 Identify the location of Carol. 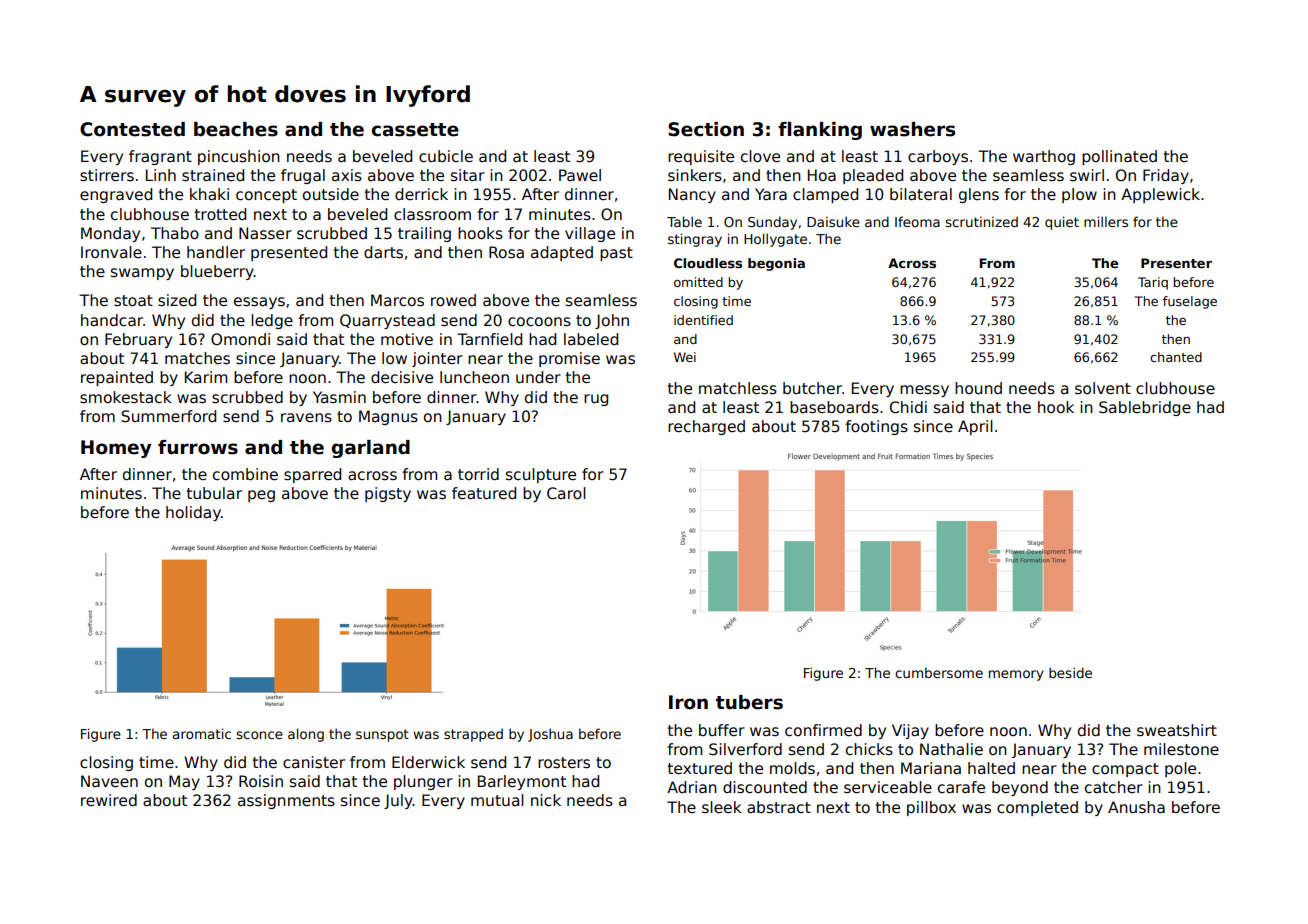
(566, 493).
